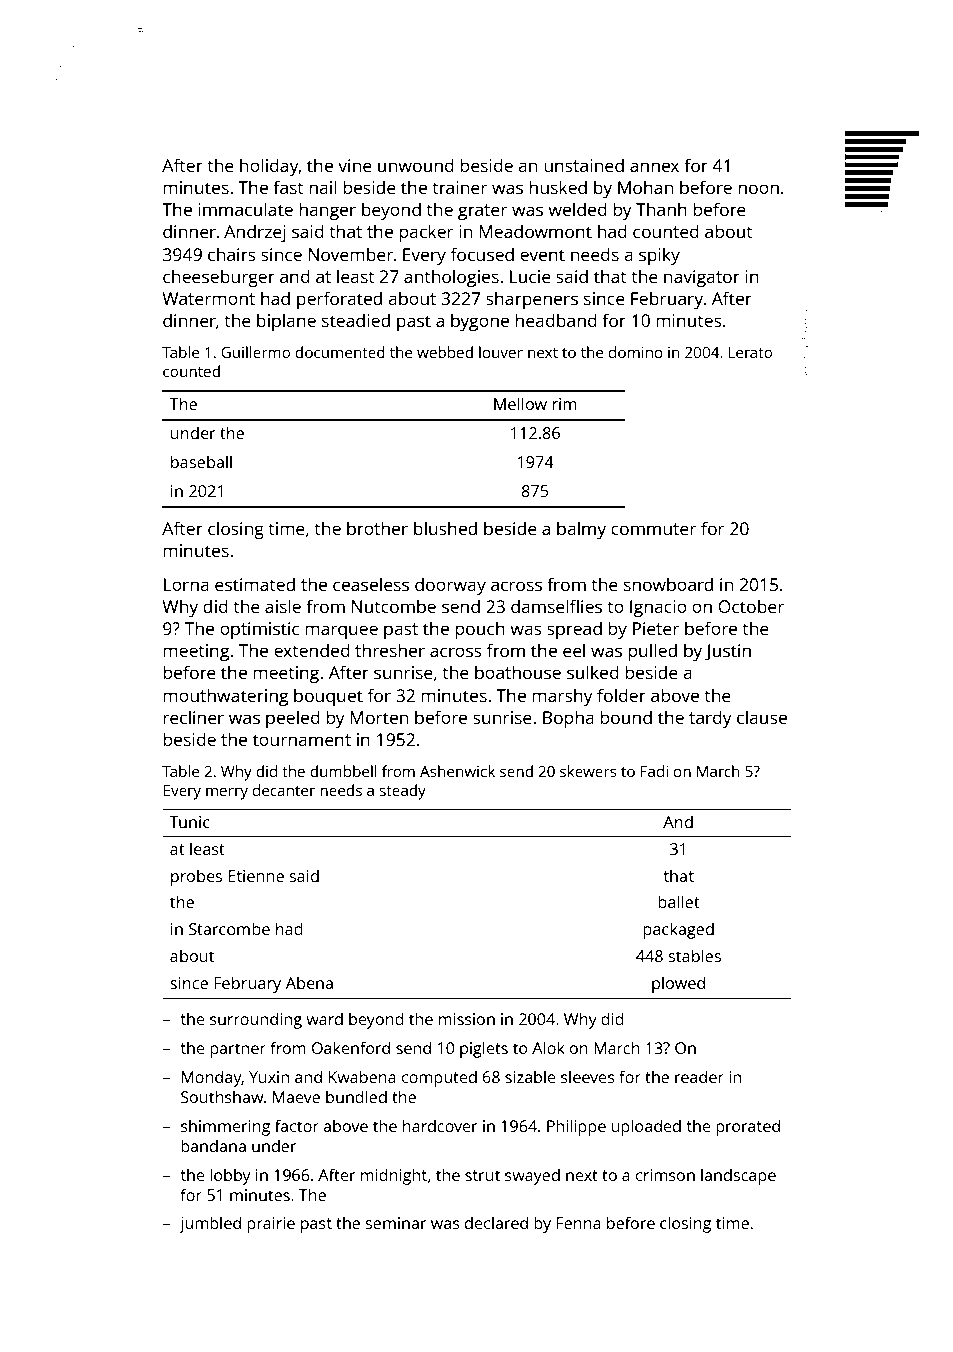 The width and height of the page is (953, 1352). What do you see at coordinates (457, 771) in the page?
I see `Ashenwick` at bounding box center [457, 771].
